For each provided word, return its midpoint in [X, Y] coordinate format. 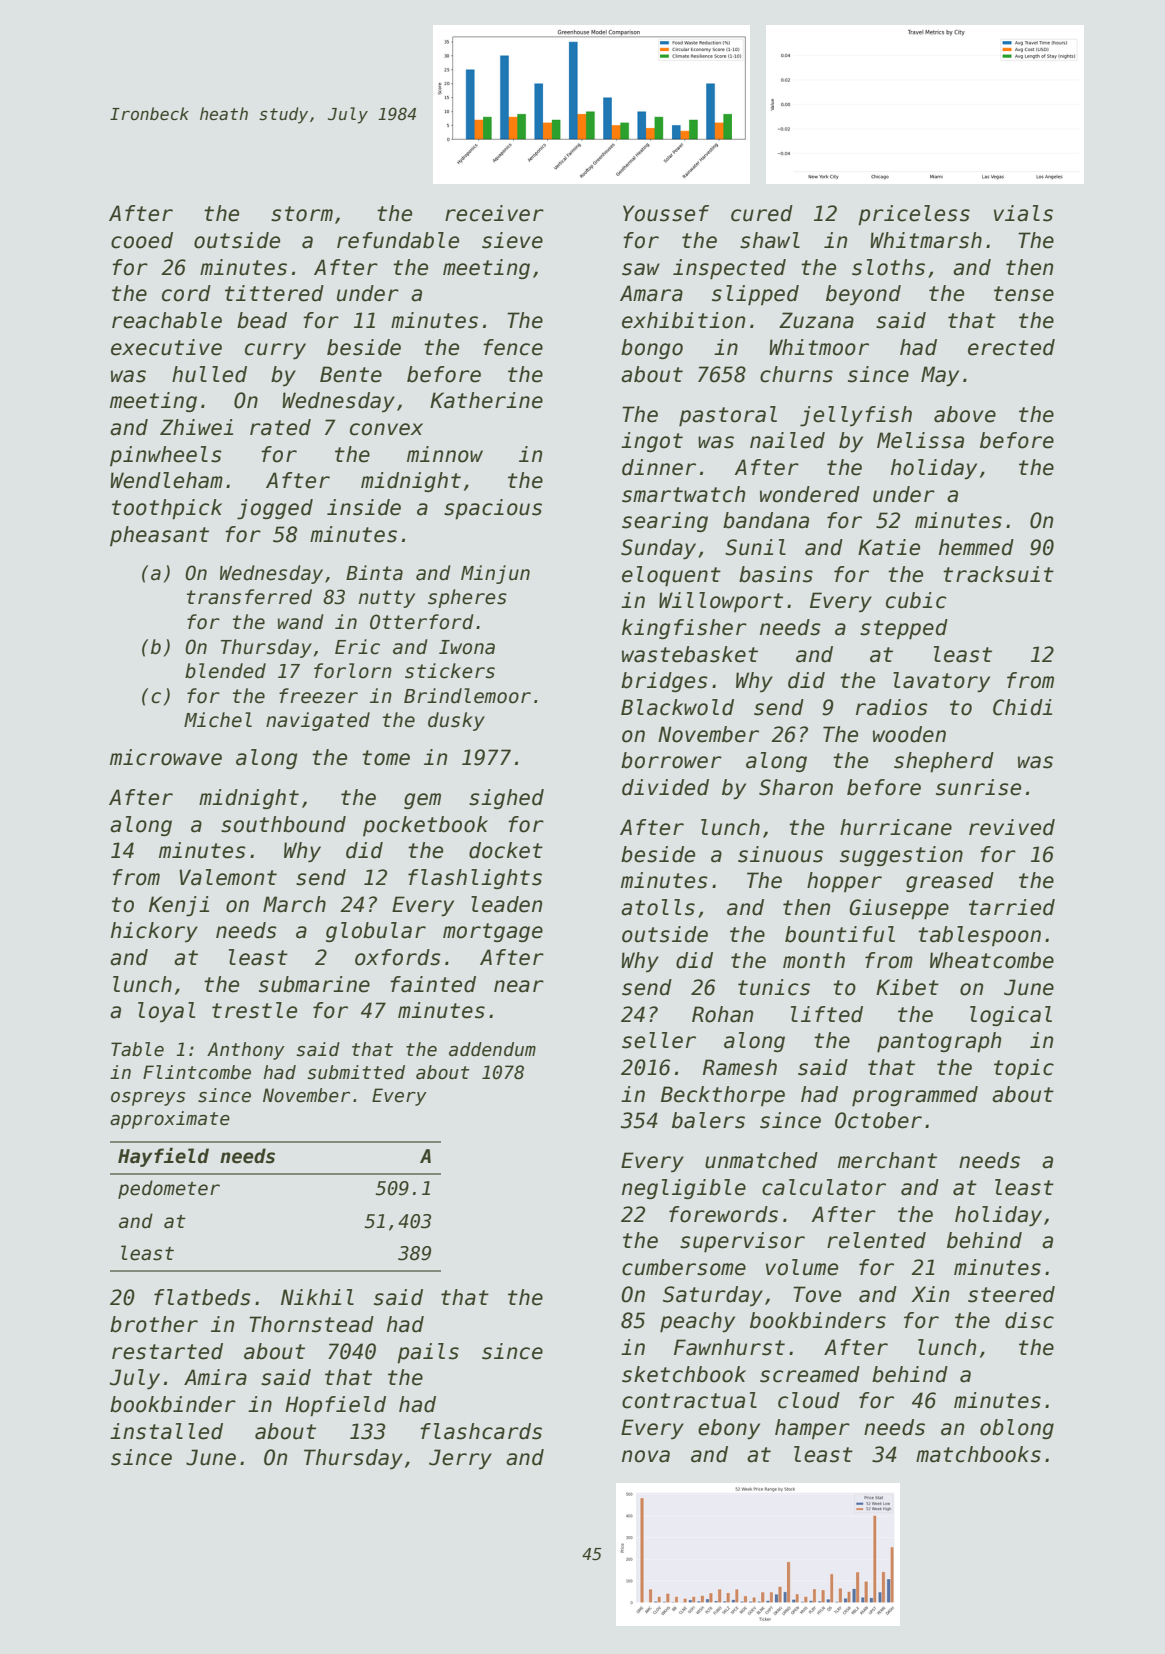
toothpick [167, 509]
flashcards [481, 1431]
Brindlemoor [467, 696]
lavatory [941, 682]
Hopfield [335, 1406]
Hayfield [163, 1157]
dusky [456, 721]
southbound [283, 824]
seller [659, 1040]
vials [1023, 213]
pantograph [939, 1042]
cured [762, 213]
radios [892, 707]
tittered [274, 293]
